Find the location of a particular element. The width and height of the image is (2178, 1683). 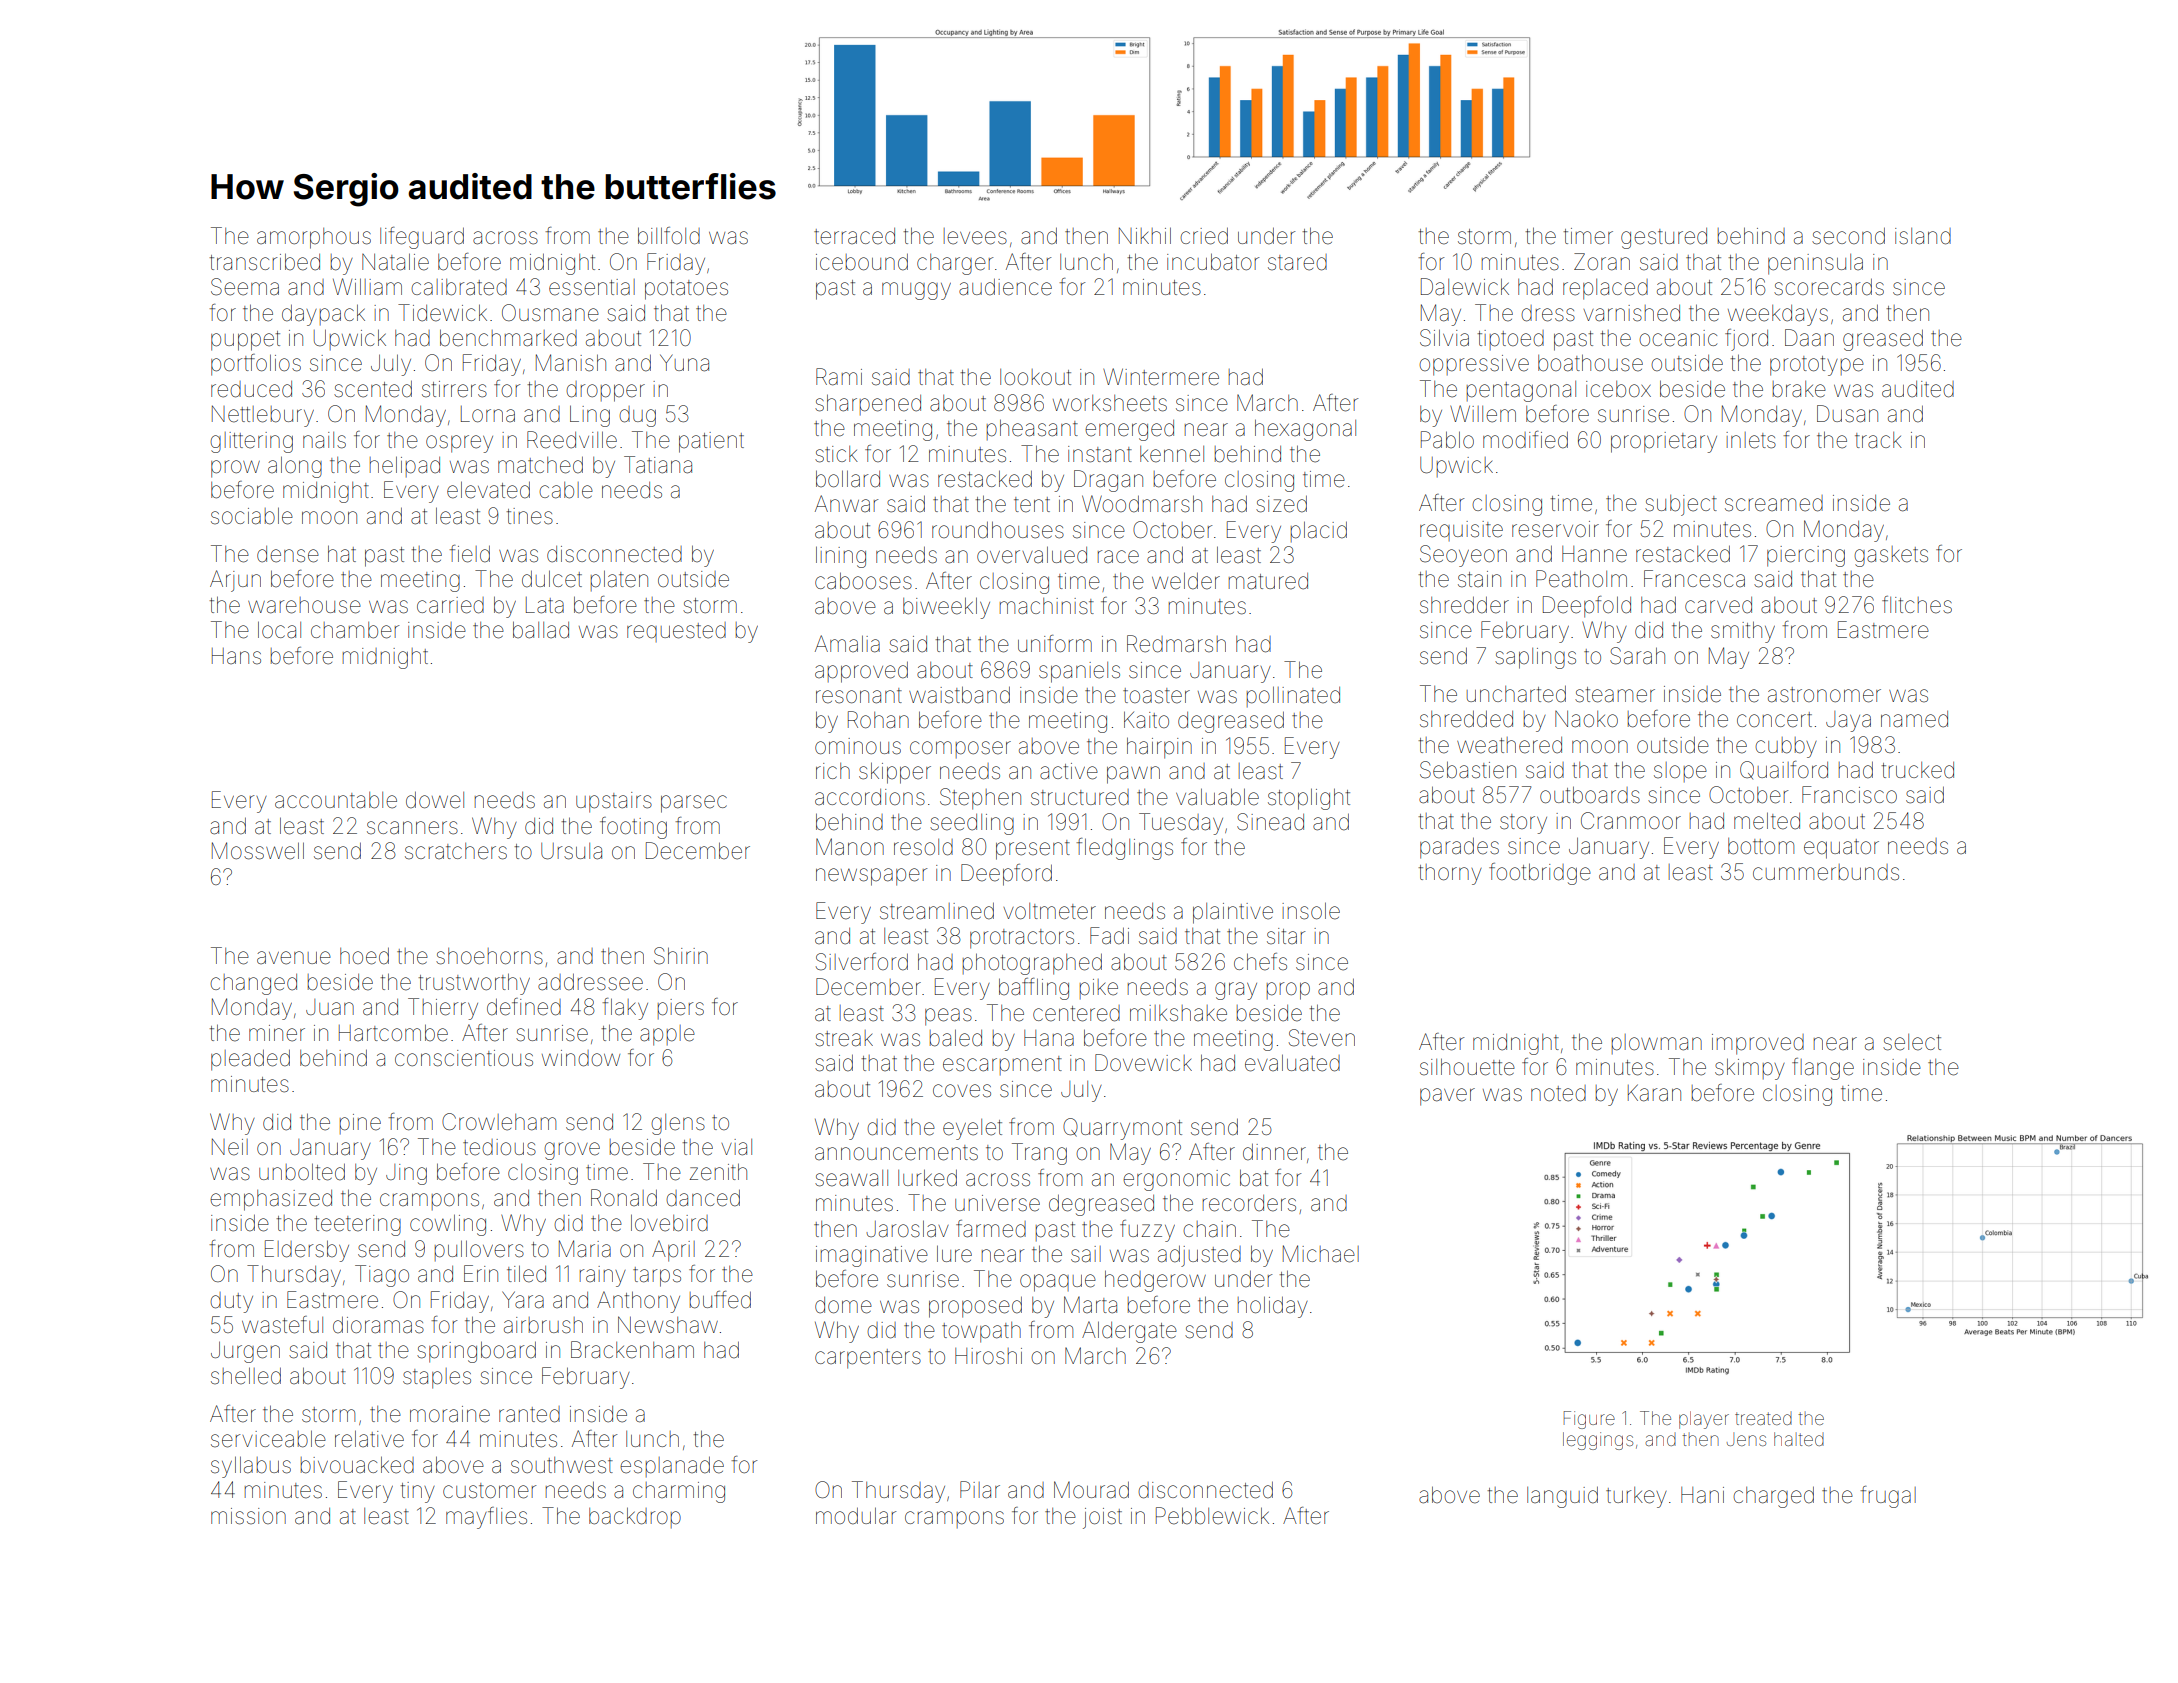

Nikhil is located at coordinates (1145, 235).
